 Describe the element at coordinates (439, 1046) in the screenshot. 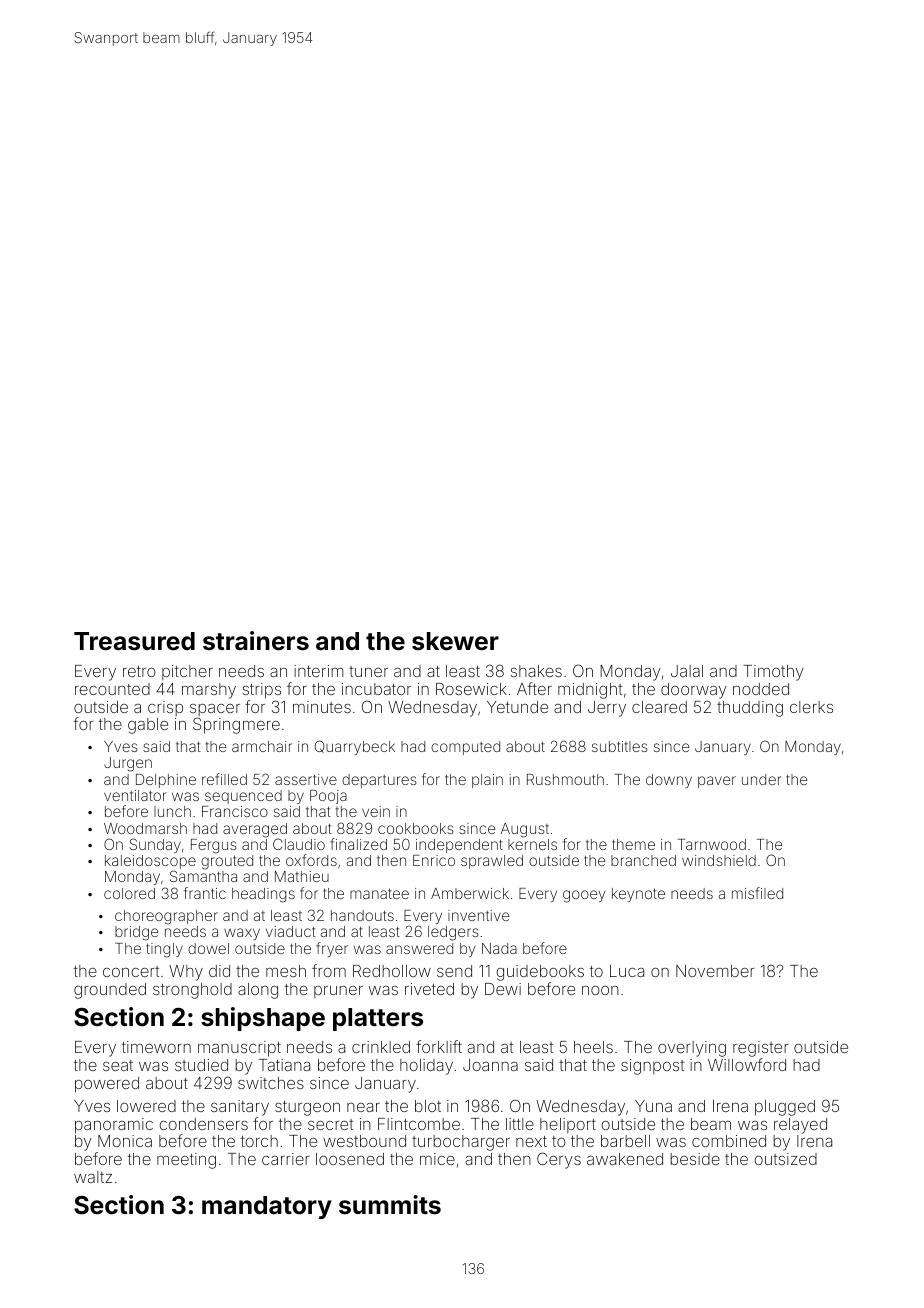

I see `forklift` at that location.
